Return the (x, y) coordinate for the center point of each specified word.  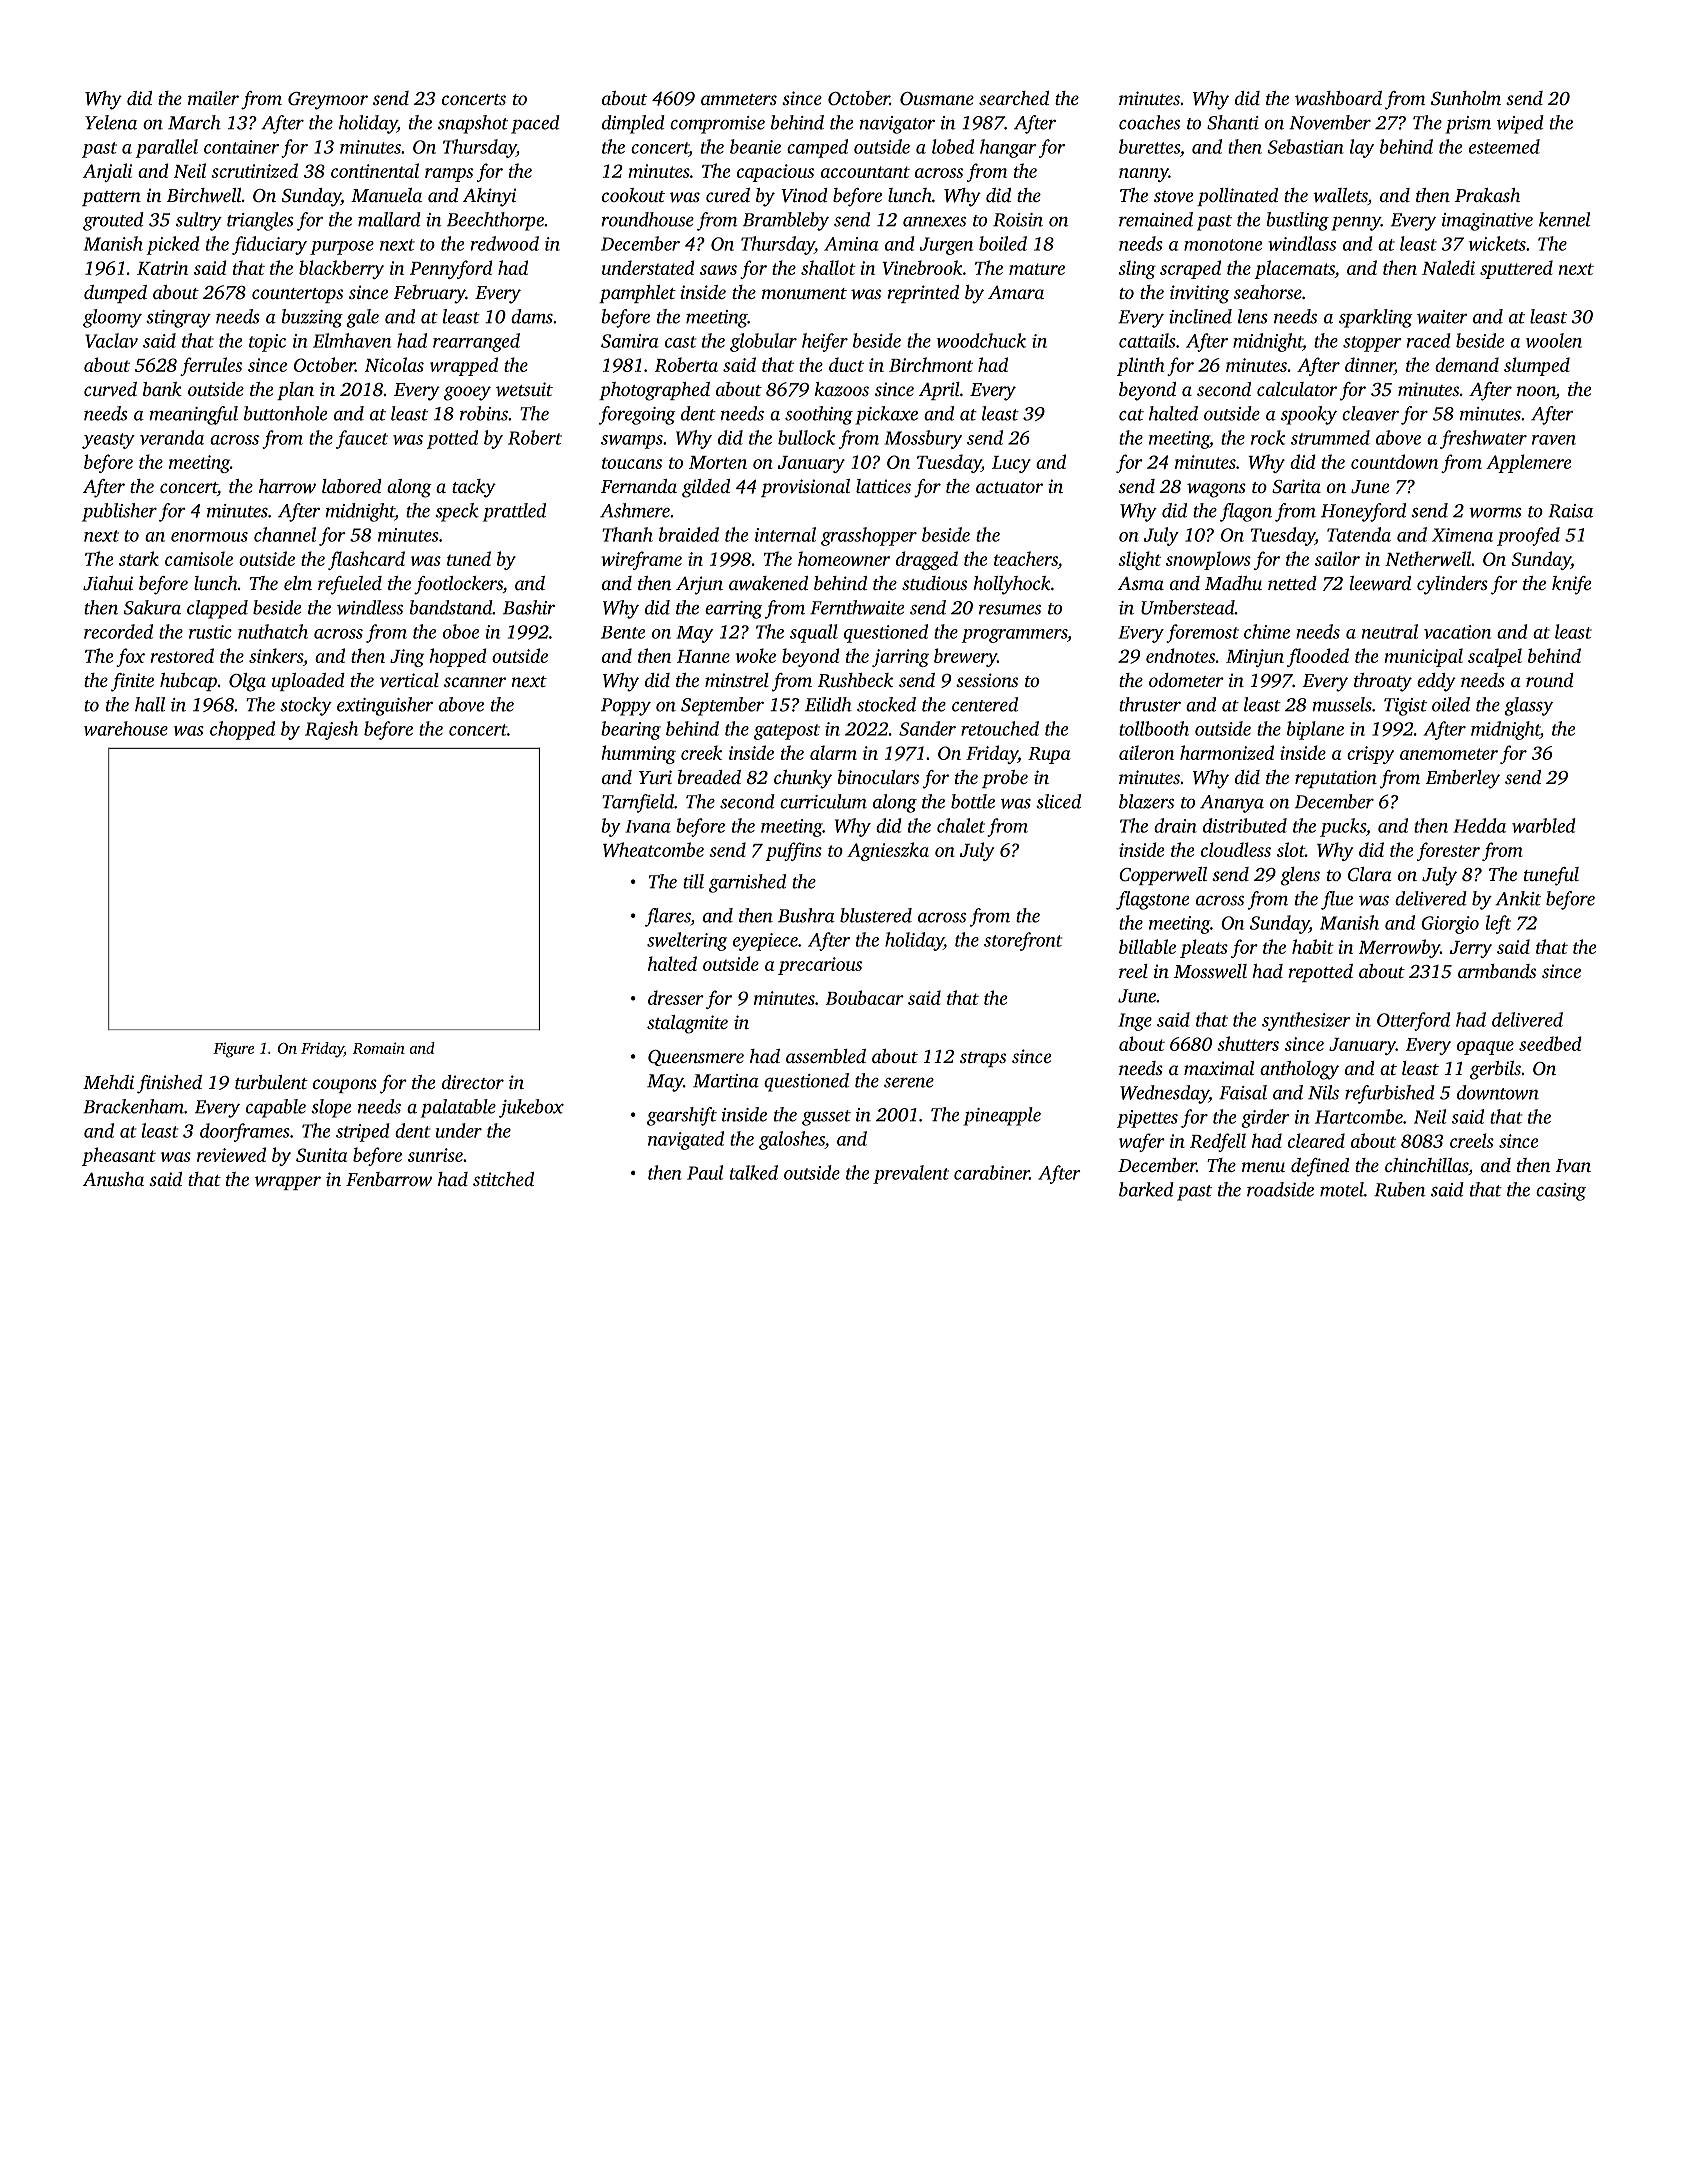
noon (1536, 392)
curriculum (823, 801)
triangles (260, 221)
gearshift (682, 1116)
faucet (362, 439)
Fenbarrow (389, 1179)
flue (1337, 900)
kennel (1564, 219)
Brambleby (786, 221)
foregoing (637, 415)
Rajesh (331, 730)
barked (1146, 1189)
